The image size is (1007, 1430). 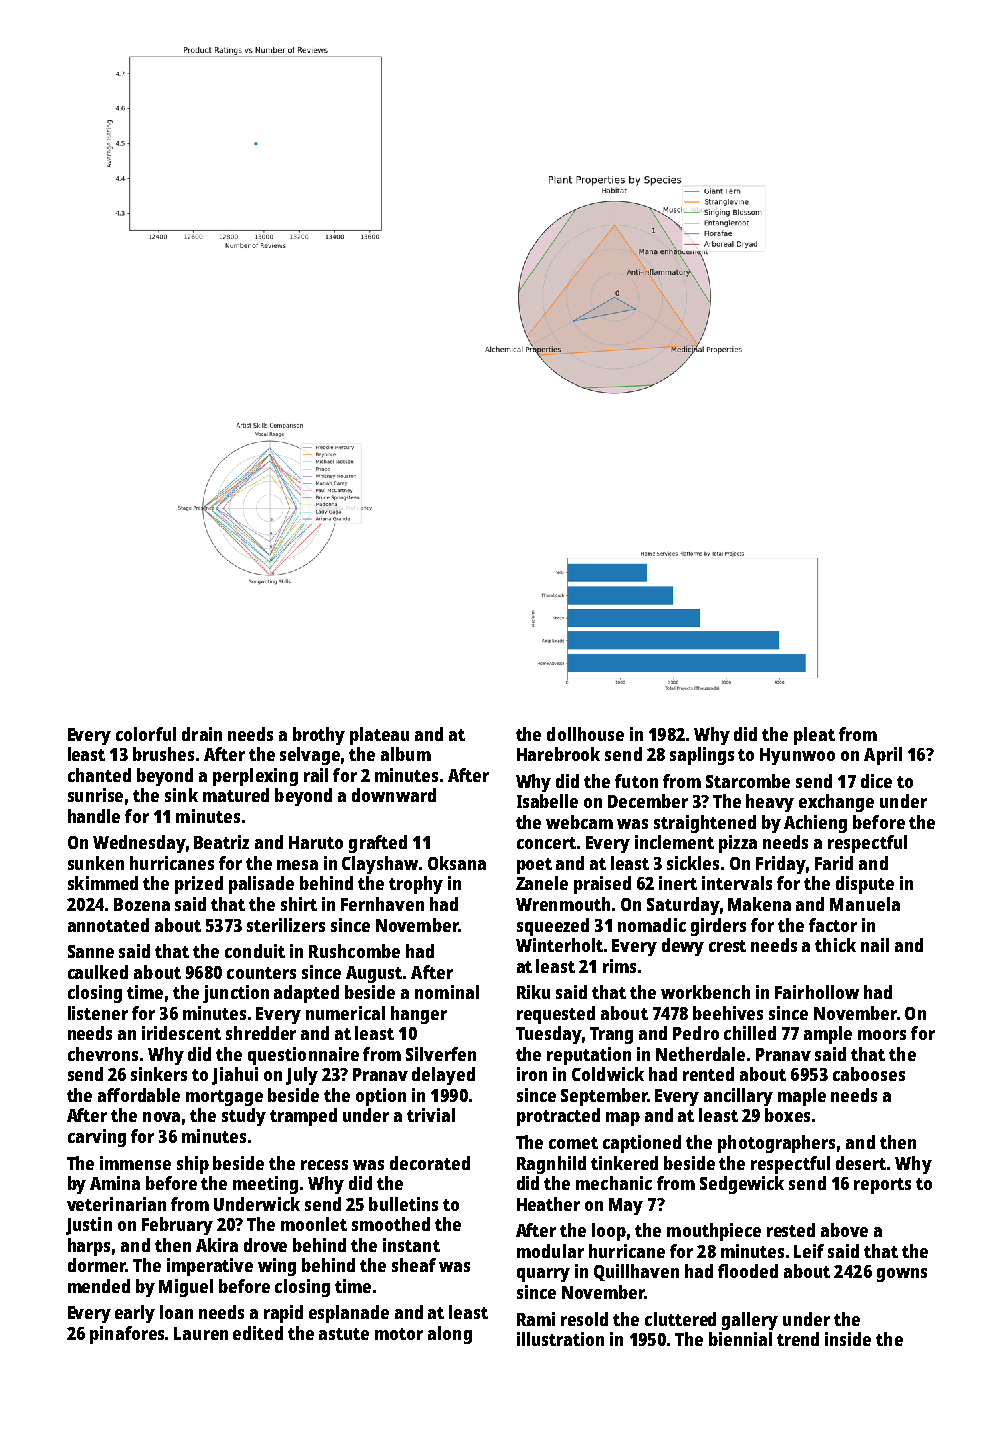 I want to click on pleat, so click(x=814, y=736).
